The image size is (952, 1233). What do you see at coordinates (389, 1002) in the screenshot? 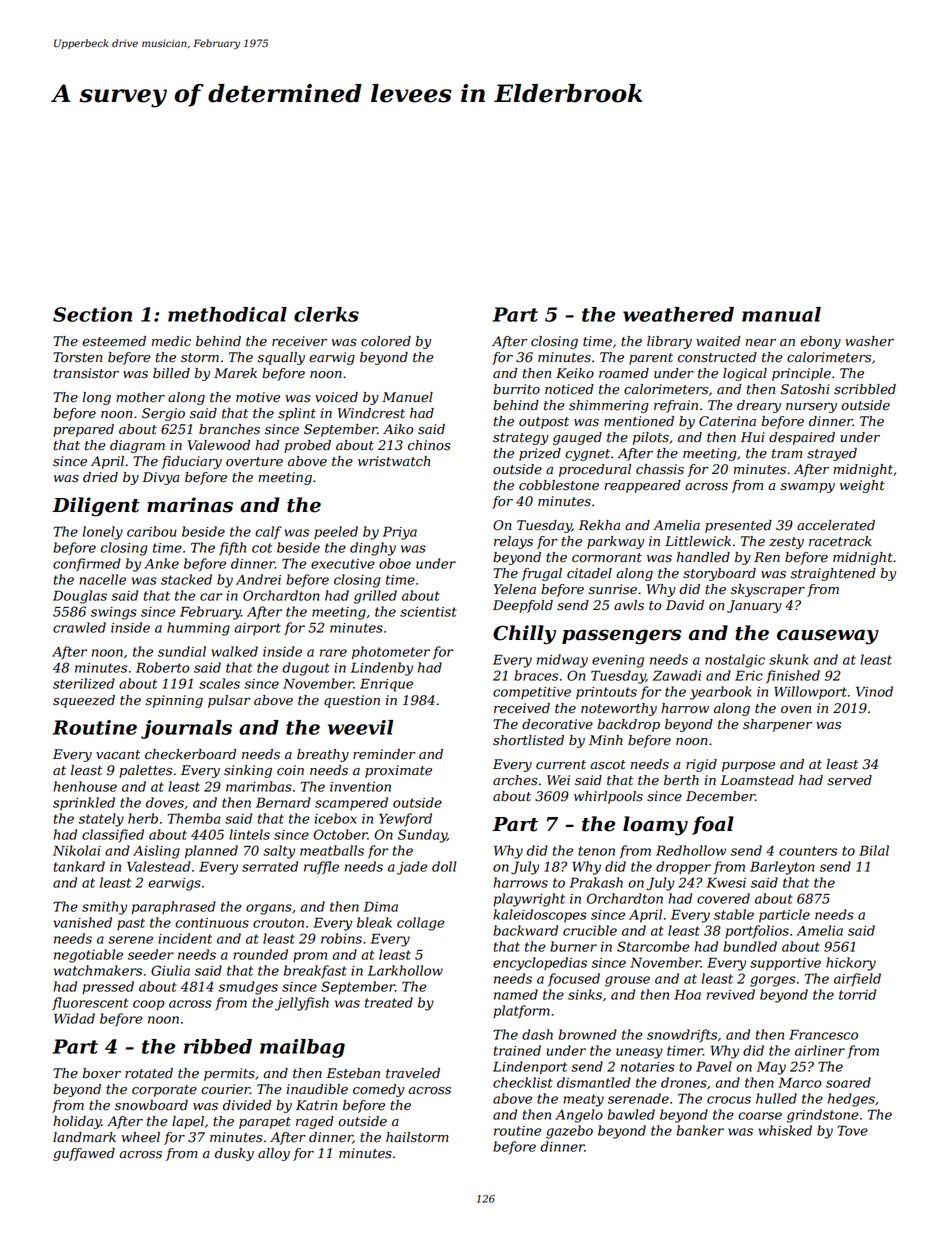
I see `treated` at bounding box center [389, 1002].
